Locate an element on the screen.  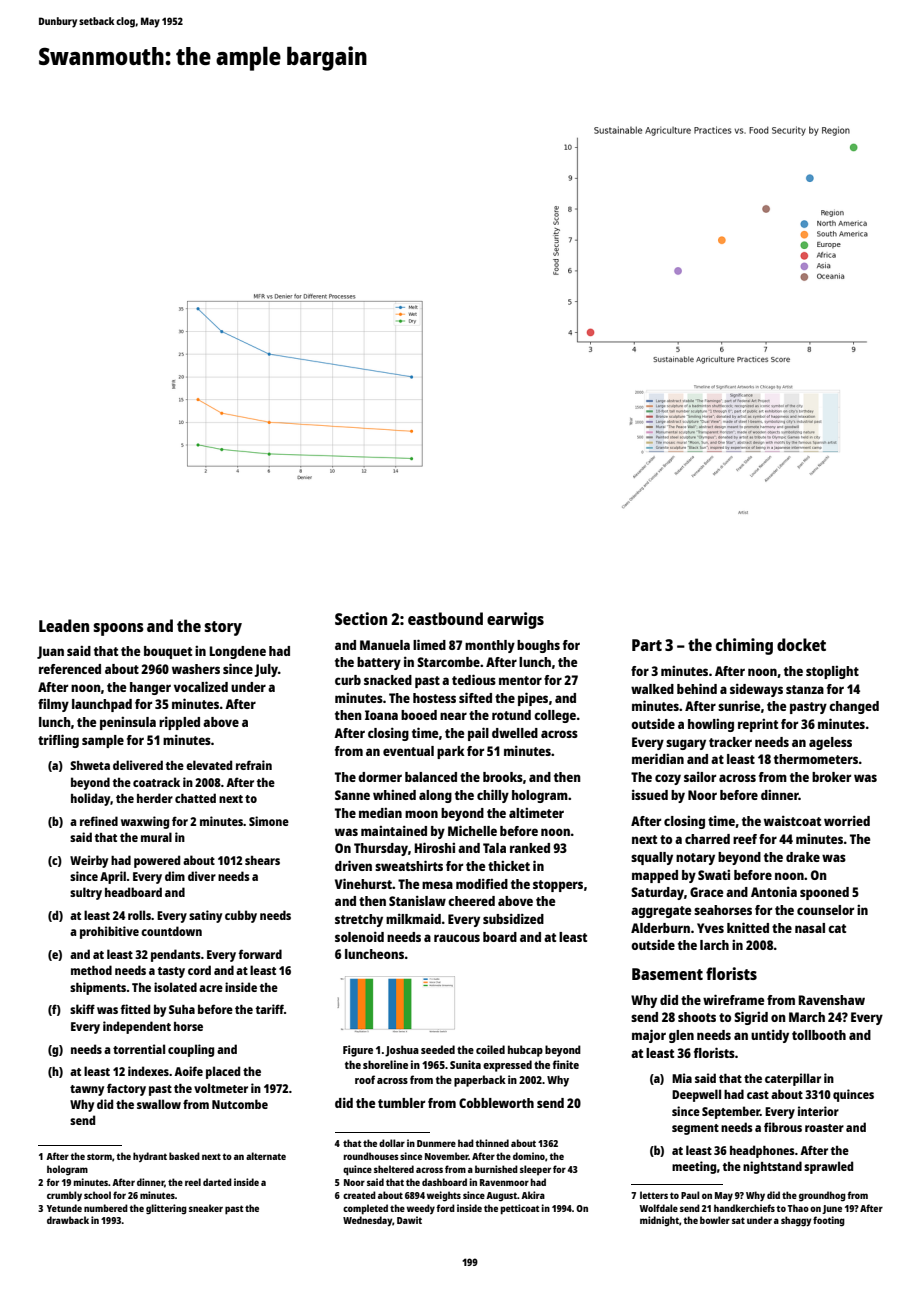
sultry is located at coordinates (86, 893).
